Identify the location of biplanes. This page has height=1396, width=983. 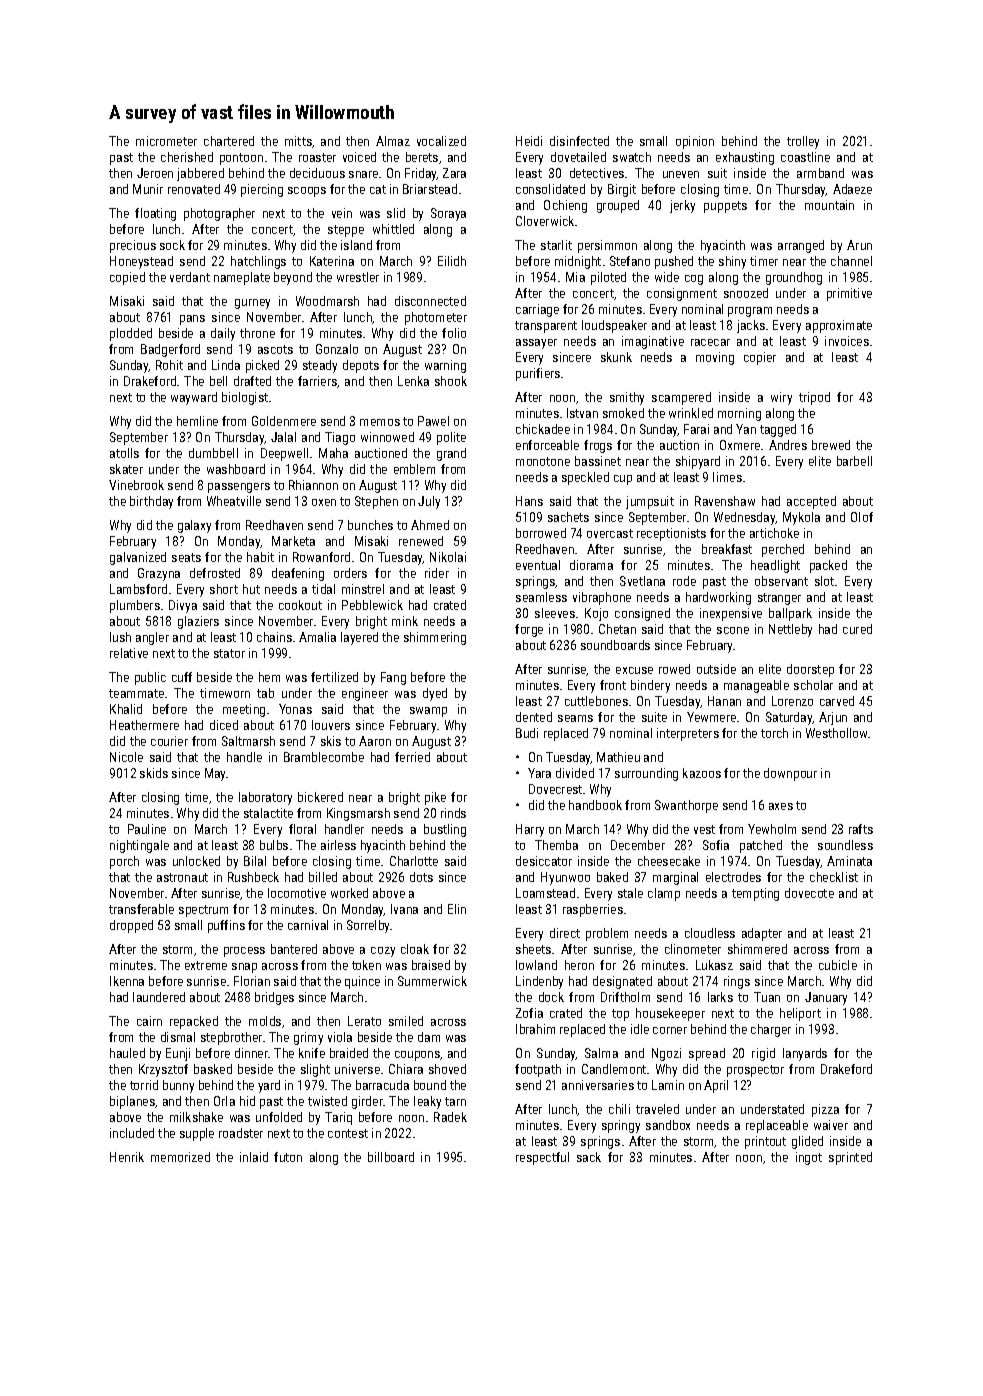
(132, 1102).
